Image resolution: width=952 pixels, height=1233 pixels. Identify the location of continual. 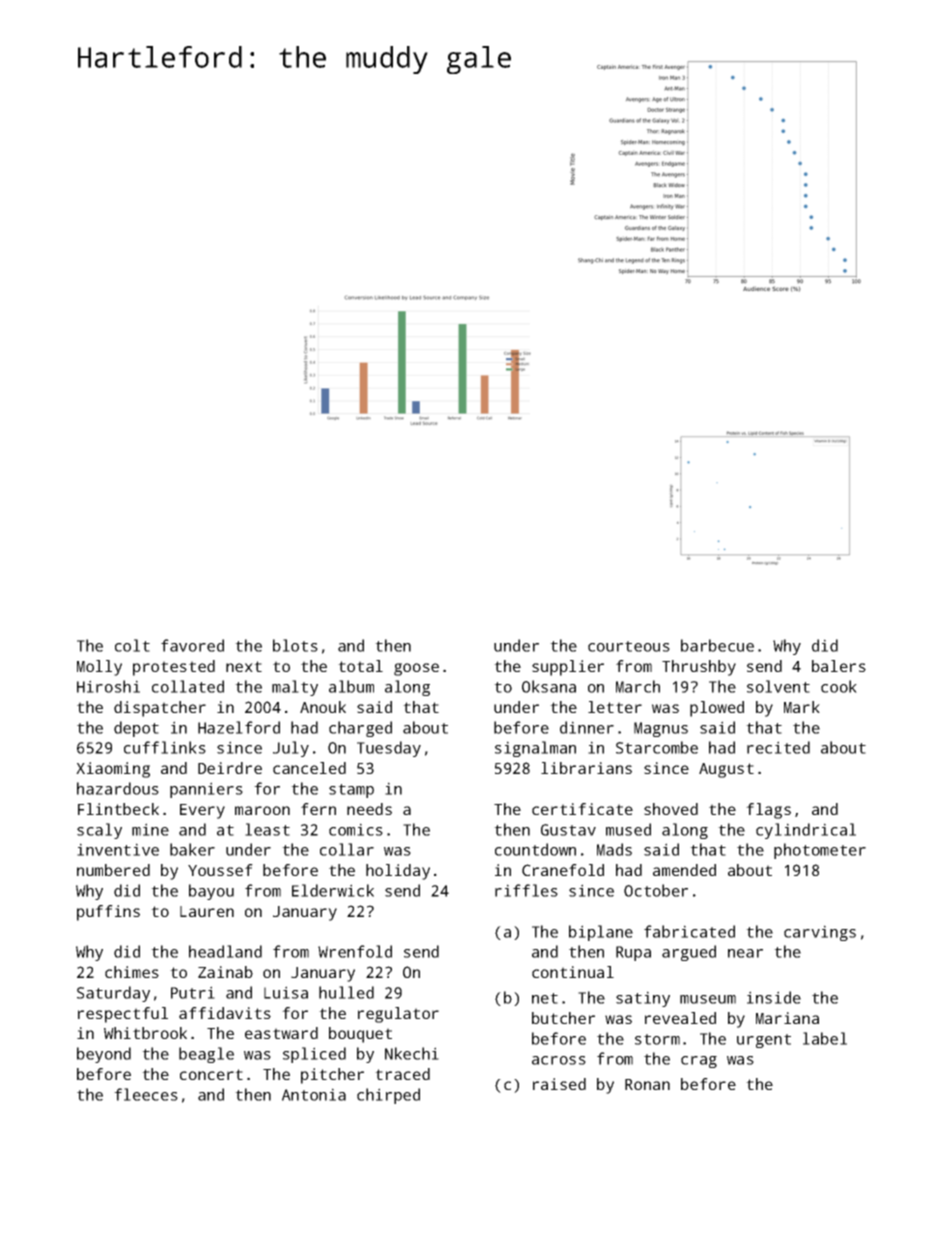
(573, 972).
